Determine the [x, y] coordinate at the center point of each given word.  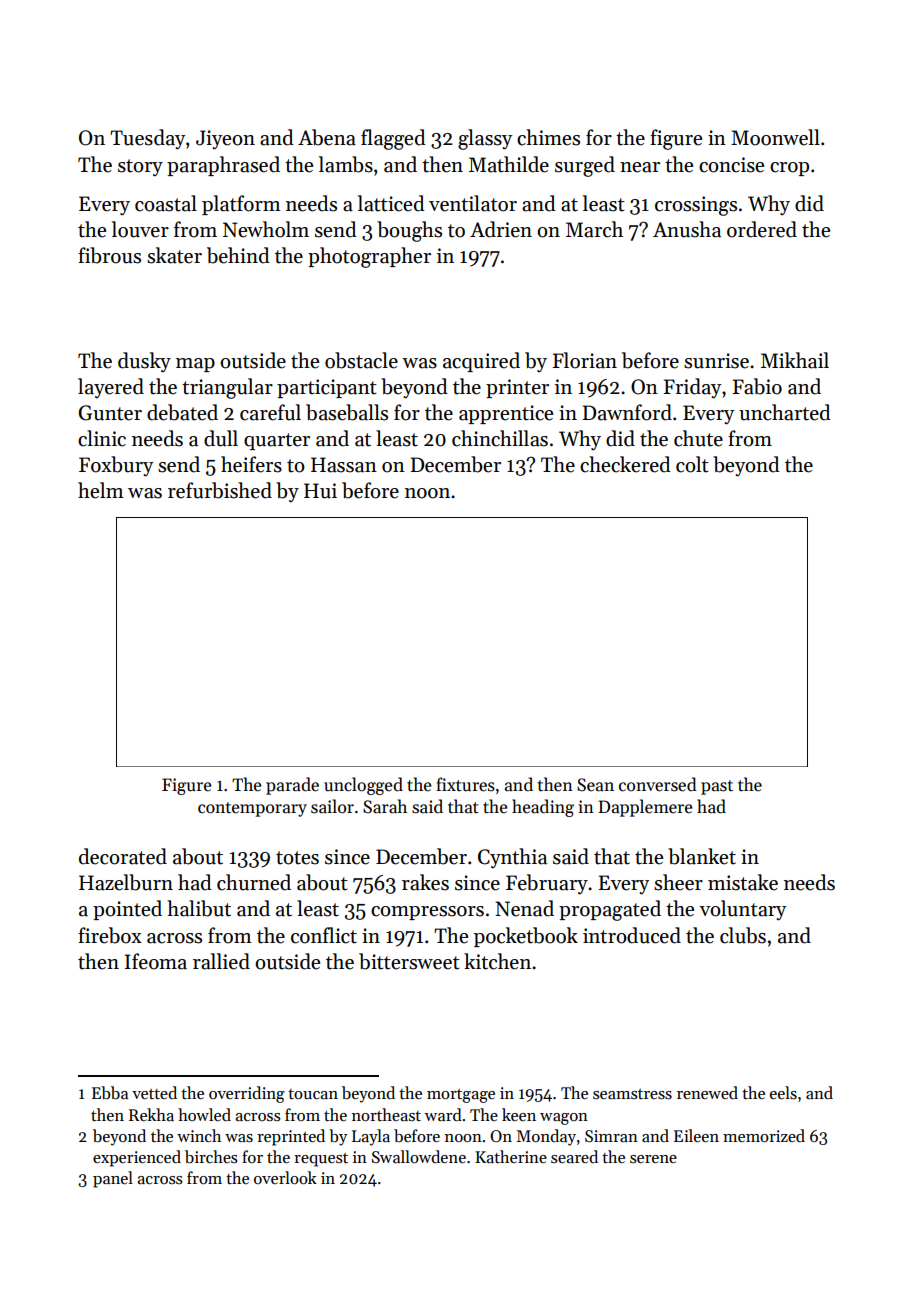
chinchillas [500, 438]
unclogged [363, 786]
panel [113, 1179]
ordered [762, 229]
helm [101, 490]
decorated [123, 856]
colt [692, 464]
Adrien [501, 229]
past [717, 787]
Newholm [266, 229]
